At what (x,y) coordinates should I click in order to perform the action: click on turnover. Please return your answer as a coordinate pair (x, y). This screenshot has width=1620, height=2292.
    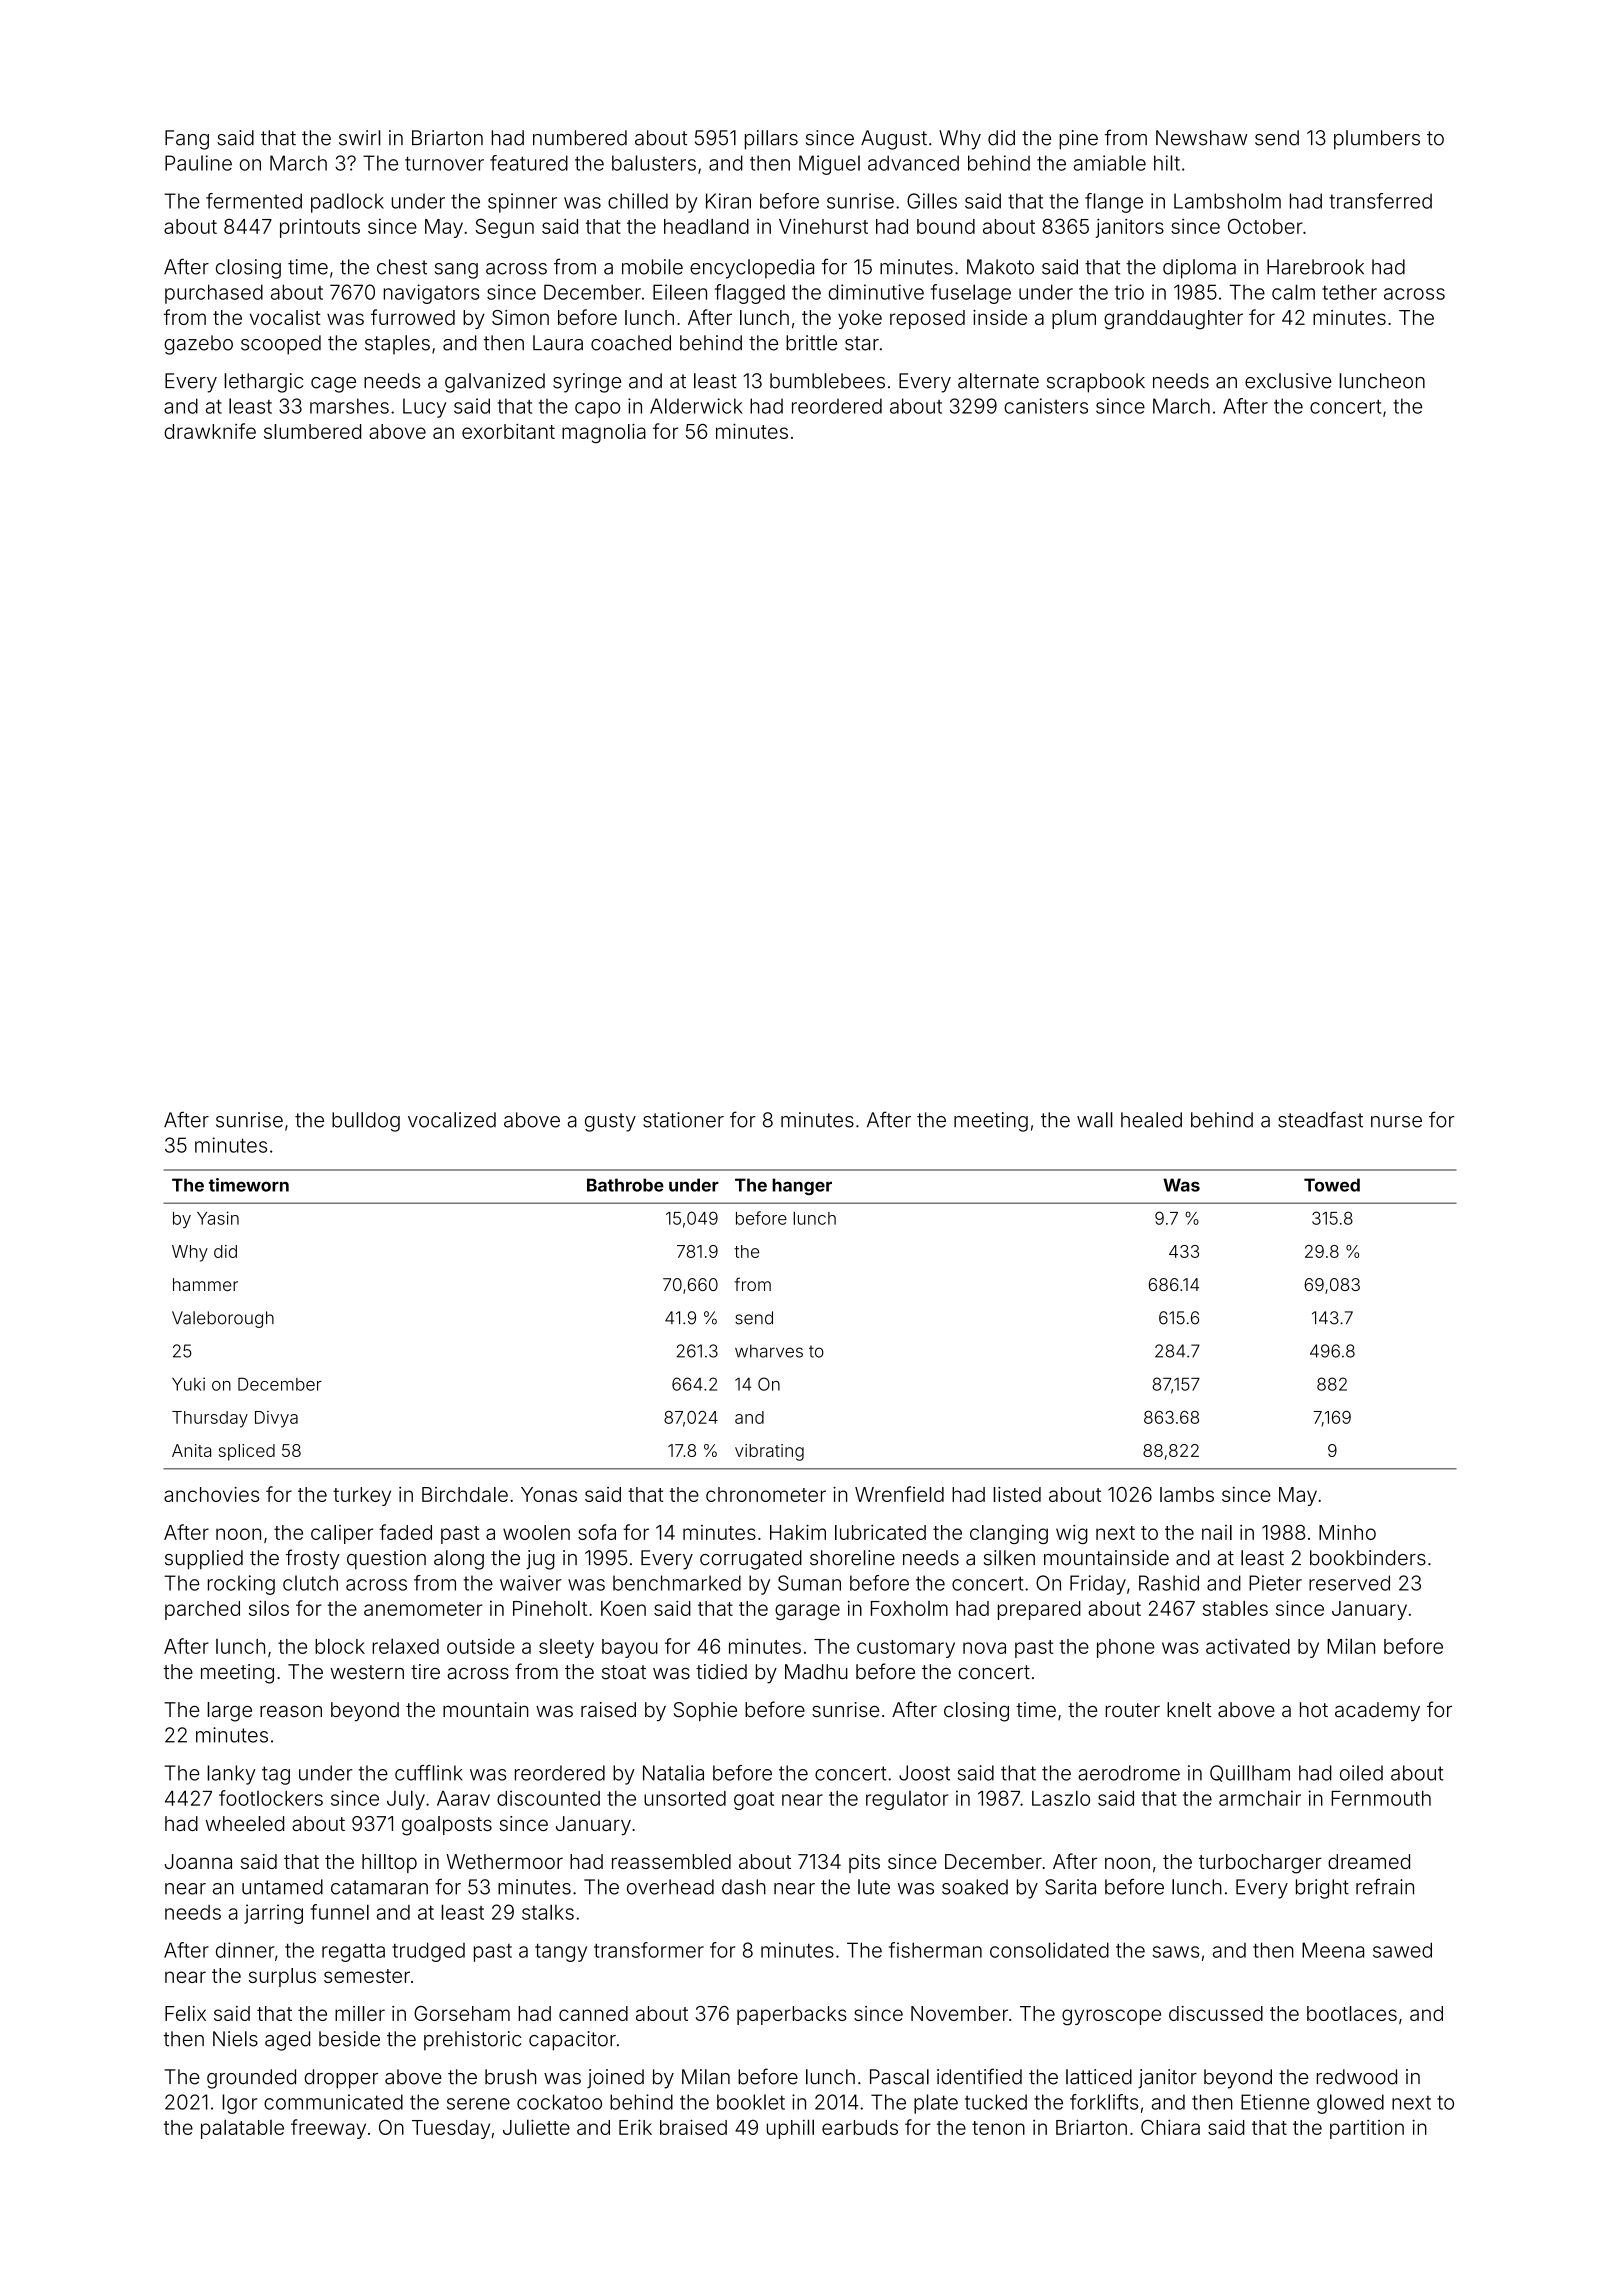
    Looking at the image, I should click on (444, 163).
